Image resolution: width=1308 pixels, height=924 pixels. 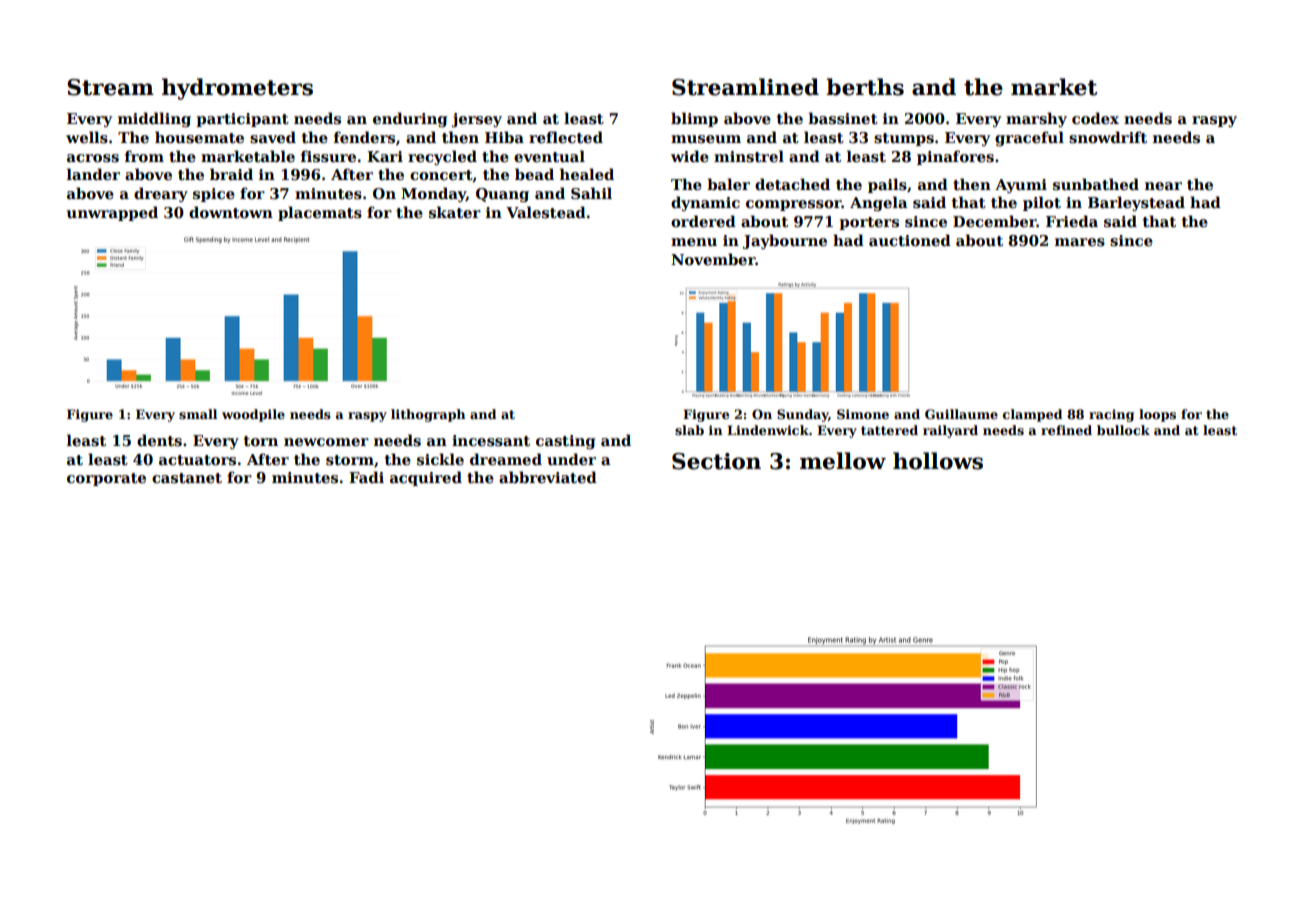 I want to click on small, so click(x=198, y=414).
